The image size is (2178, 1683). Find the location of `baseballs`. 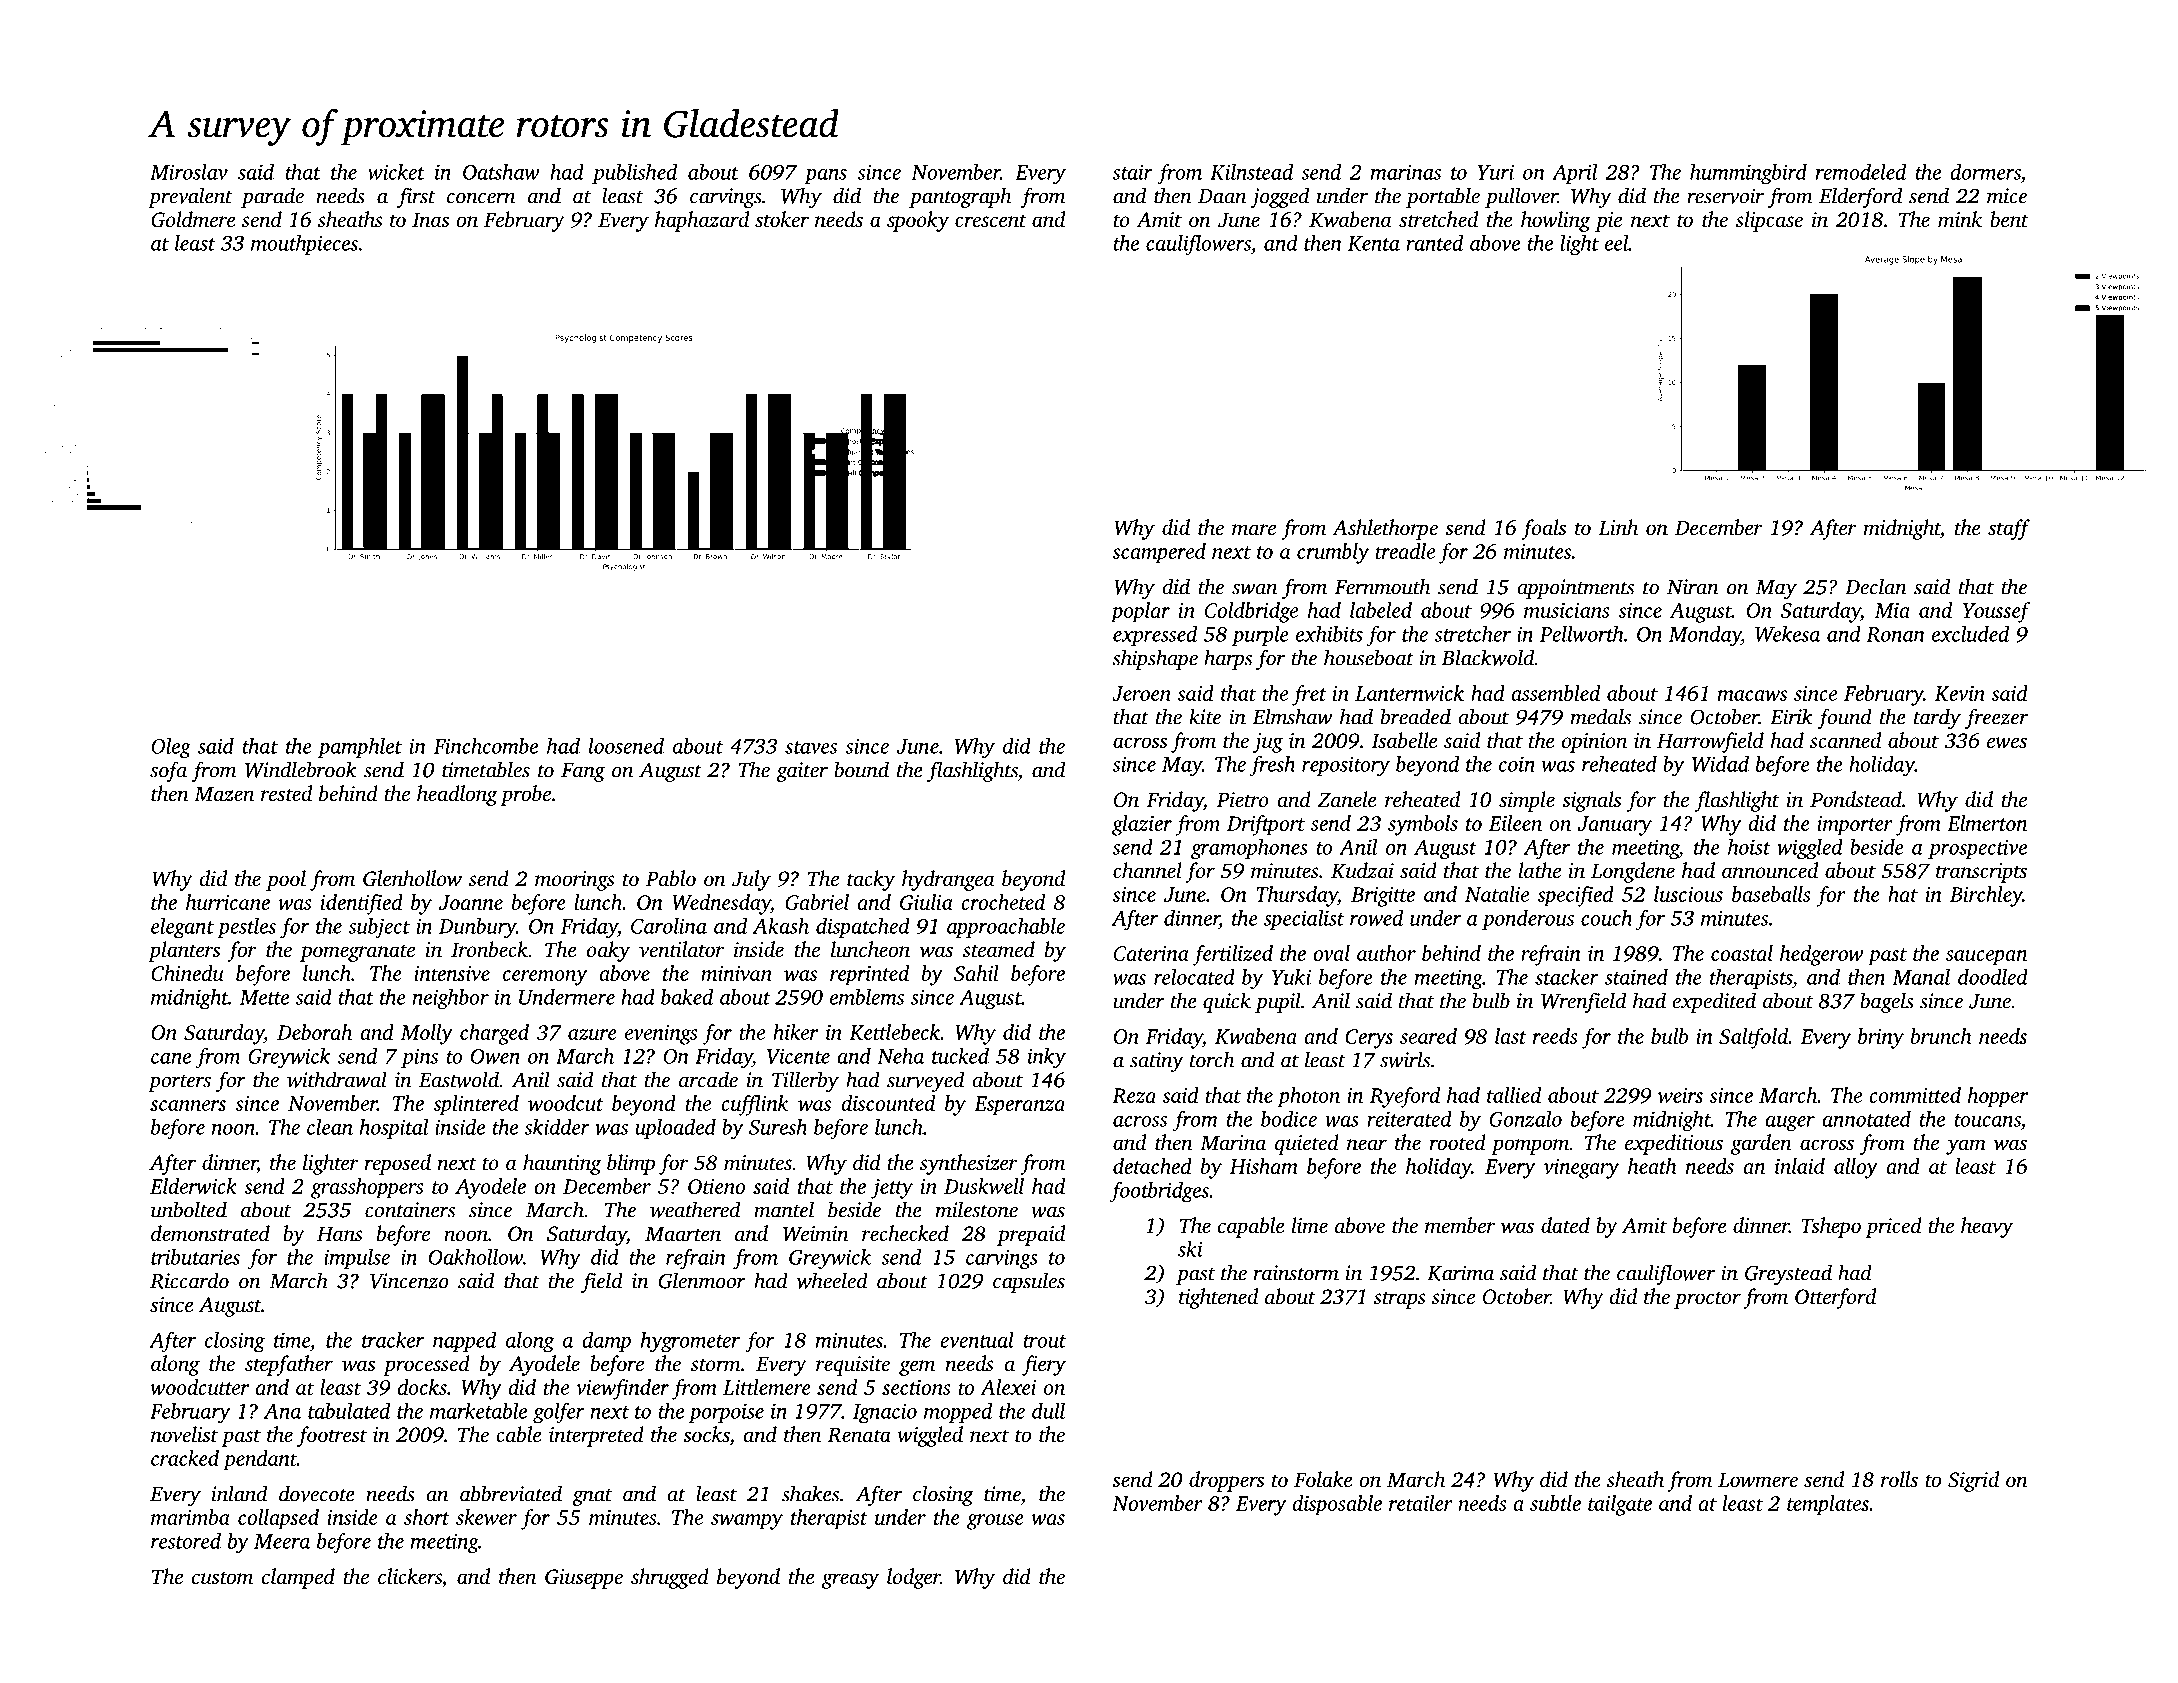

baseballs is located at coordinates (1771, 894).
